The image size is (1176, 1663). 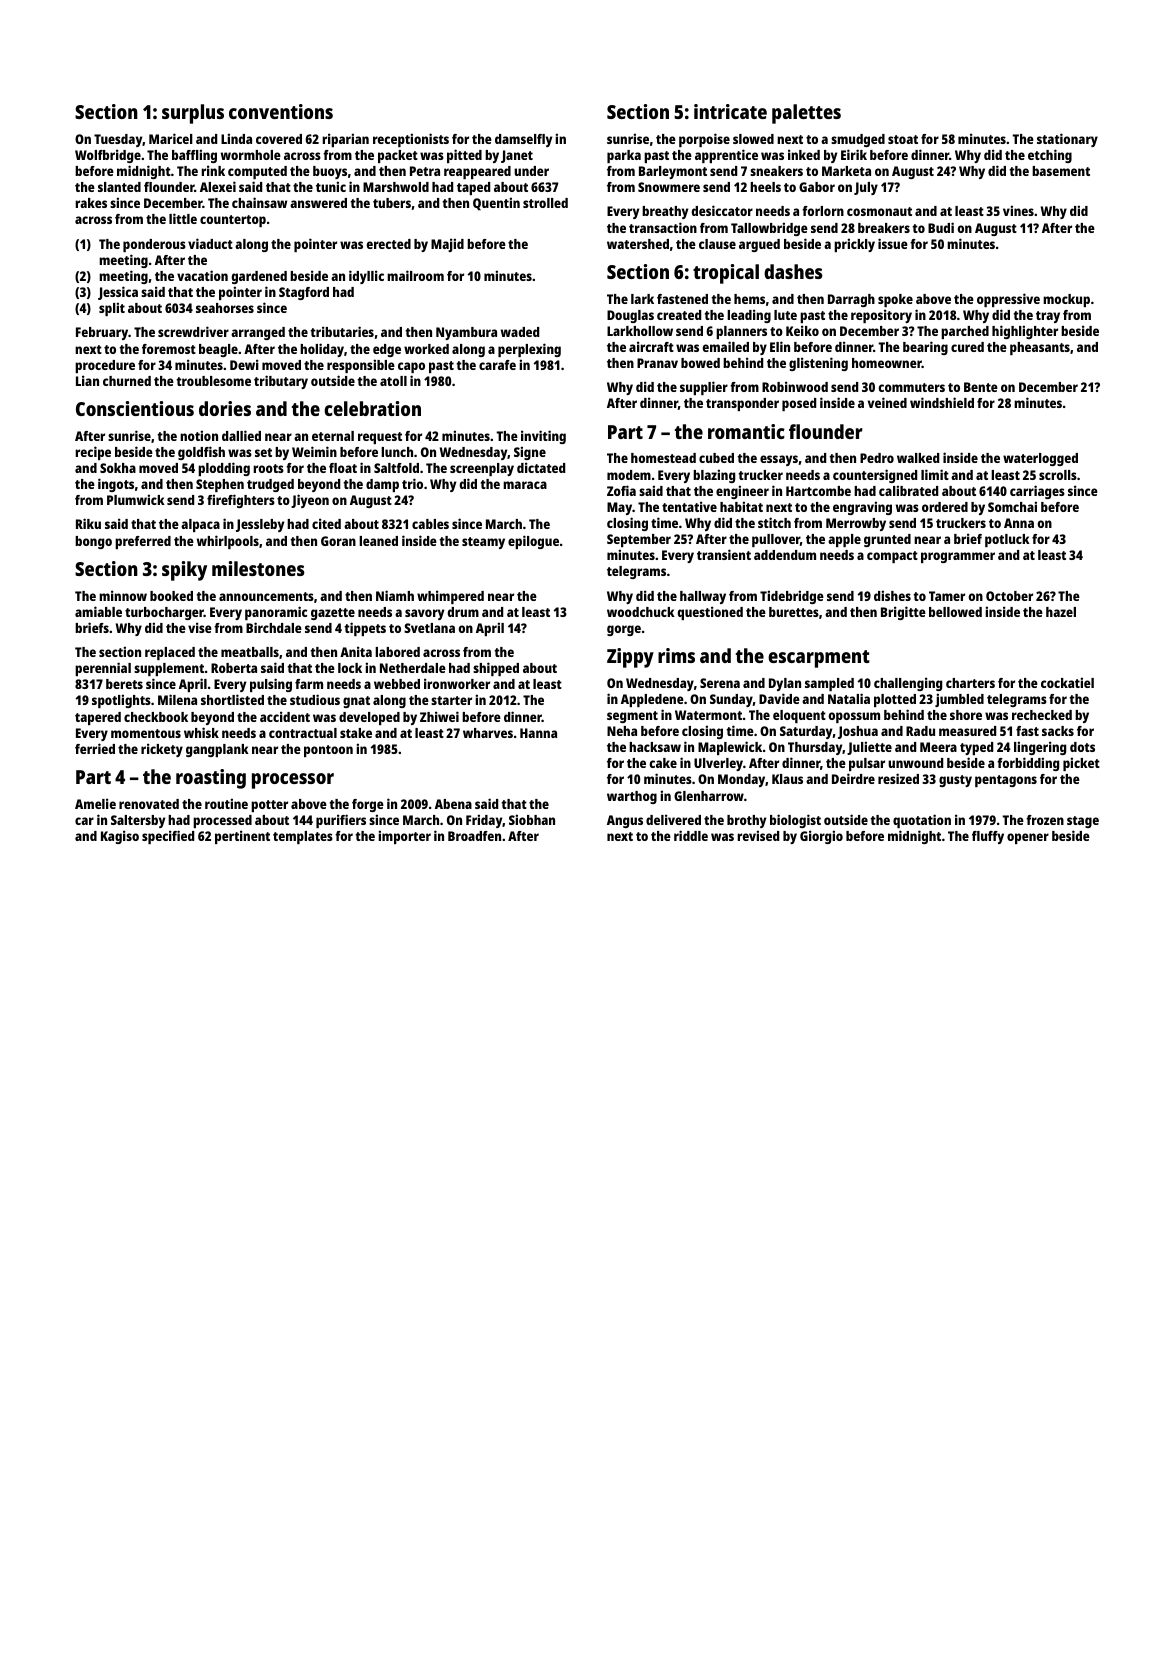 I want to click on slanted, so click(x=119, y=187).
